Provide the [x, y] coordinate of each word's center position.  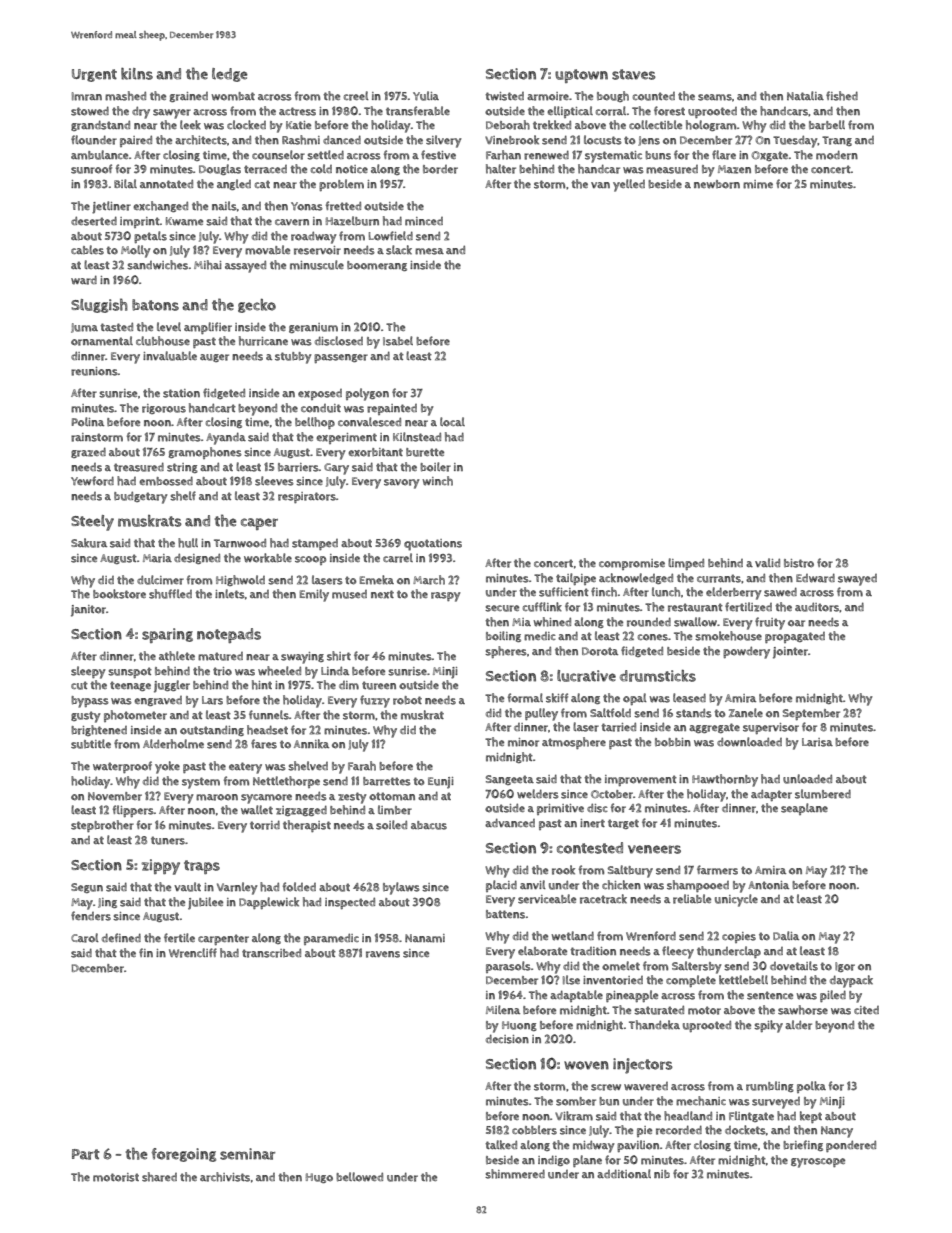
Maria [157, 558]
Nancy [837, 1132]
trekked [552, 125]
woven [586, 1065]
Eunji [441, 783]
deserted [94, 221]
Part [86, 1154]
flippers [133, 811]
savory [402, 484]
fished [842, 96]
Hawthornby [725, 780]
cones [653, 637]
